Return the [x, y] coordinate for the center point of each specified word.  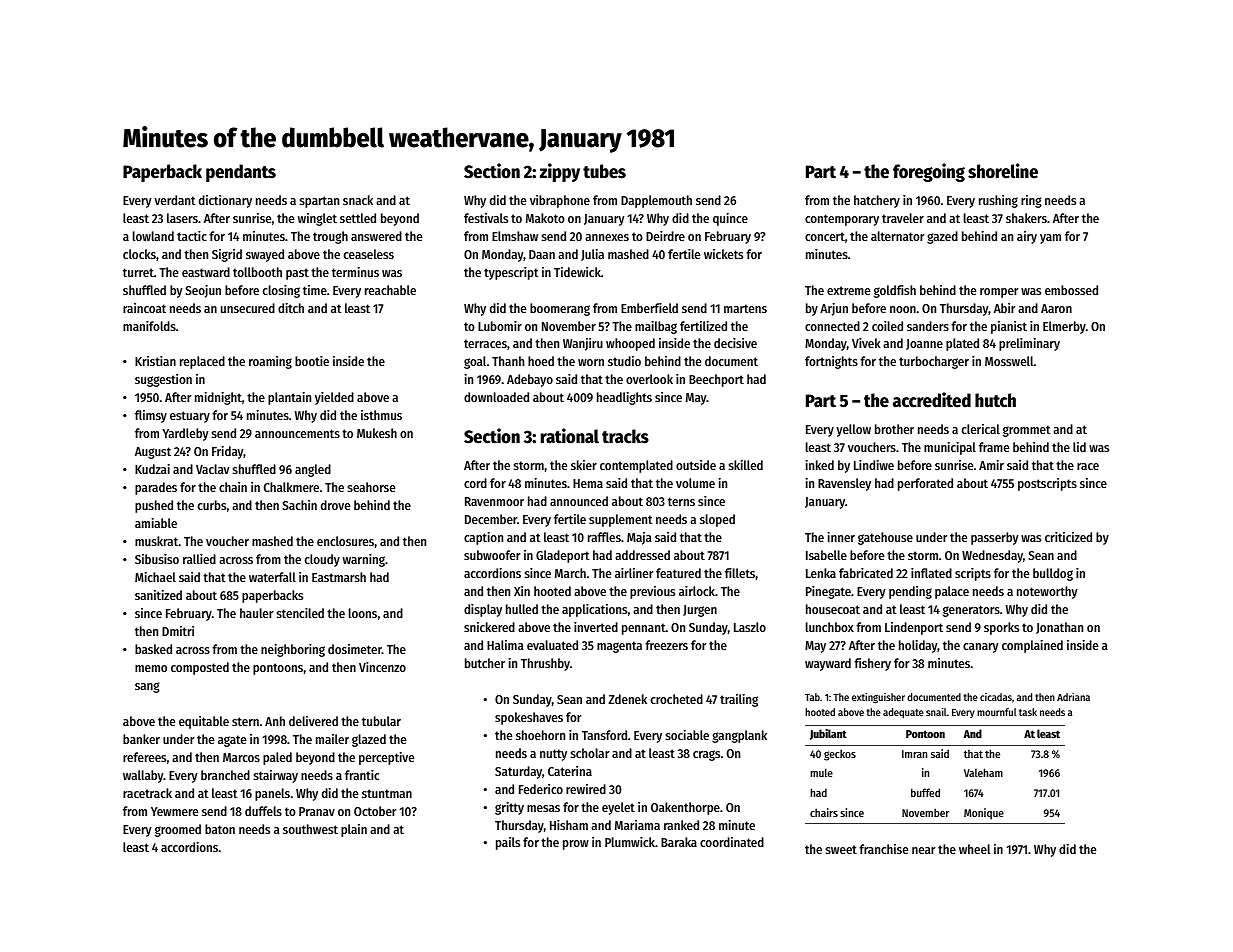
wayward [828, 664]
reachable [390, 290]
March [570, 573]
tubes [604, 171]
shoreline [1003, 171]
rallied [199, 559]
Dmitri [178, 631]
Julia [592, 255]
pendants [241, 173]
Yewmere [174, 811]
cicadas [996, 697]
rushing [998, 201]
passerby [995, 538]
